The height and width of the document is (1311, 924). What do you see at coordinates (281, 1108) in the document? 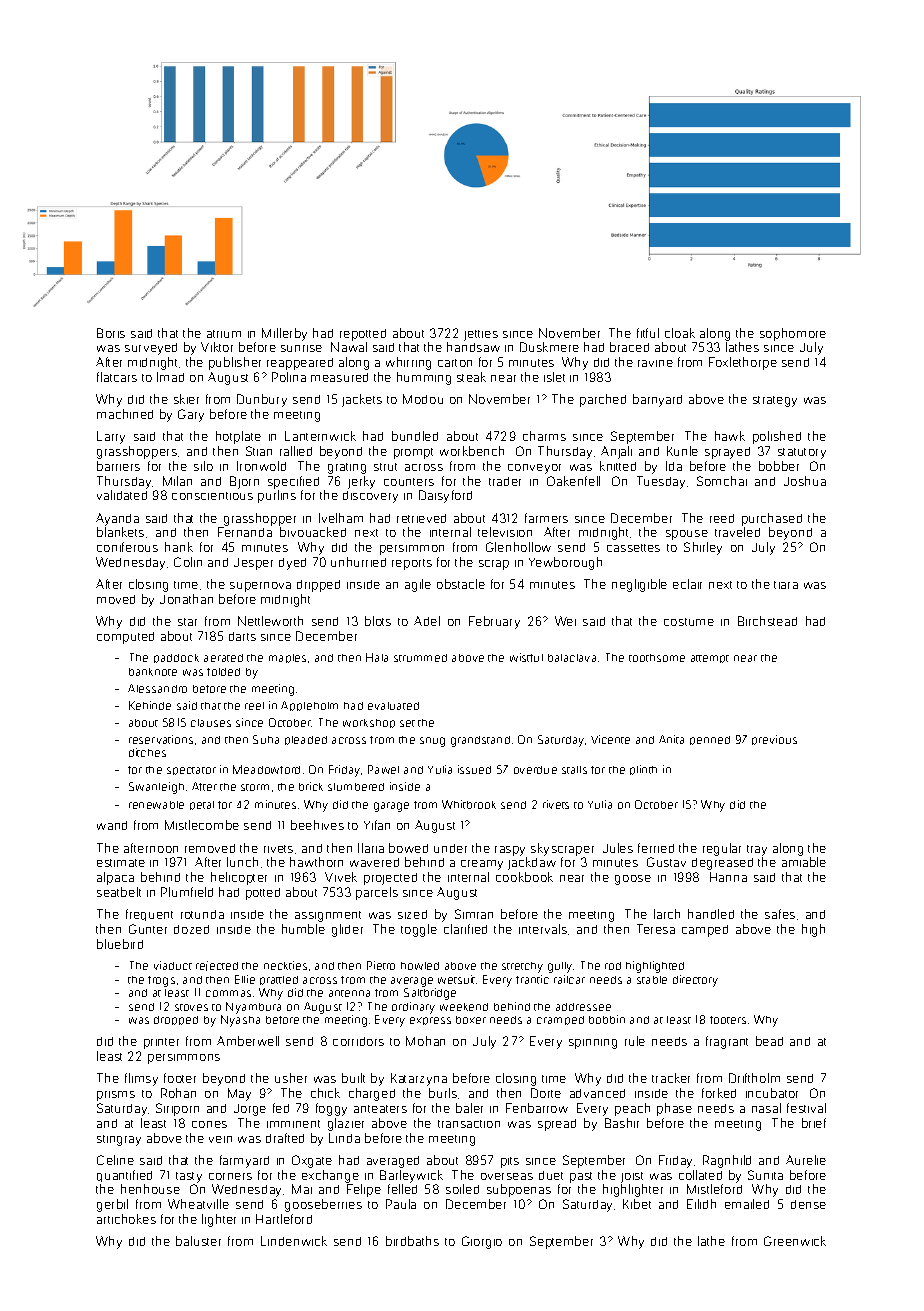
I see `fed` at bounding box center [281, 1108].
